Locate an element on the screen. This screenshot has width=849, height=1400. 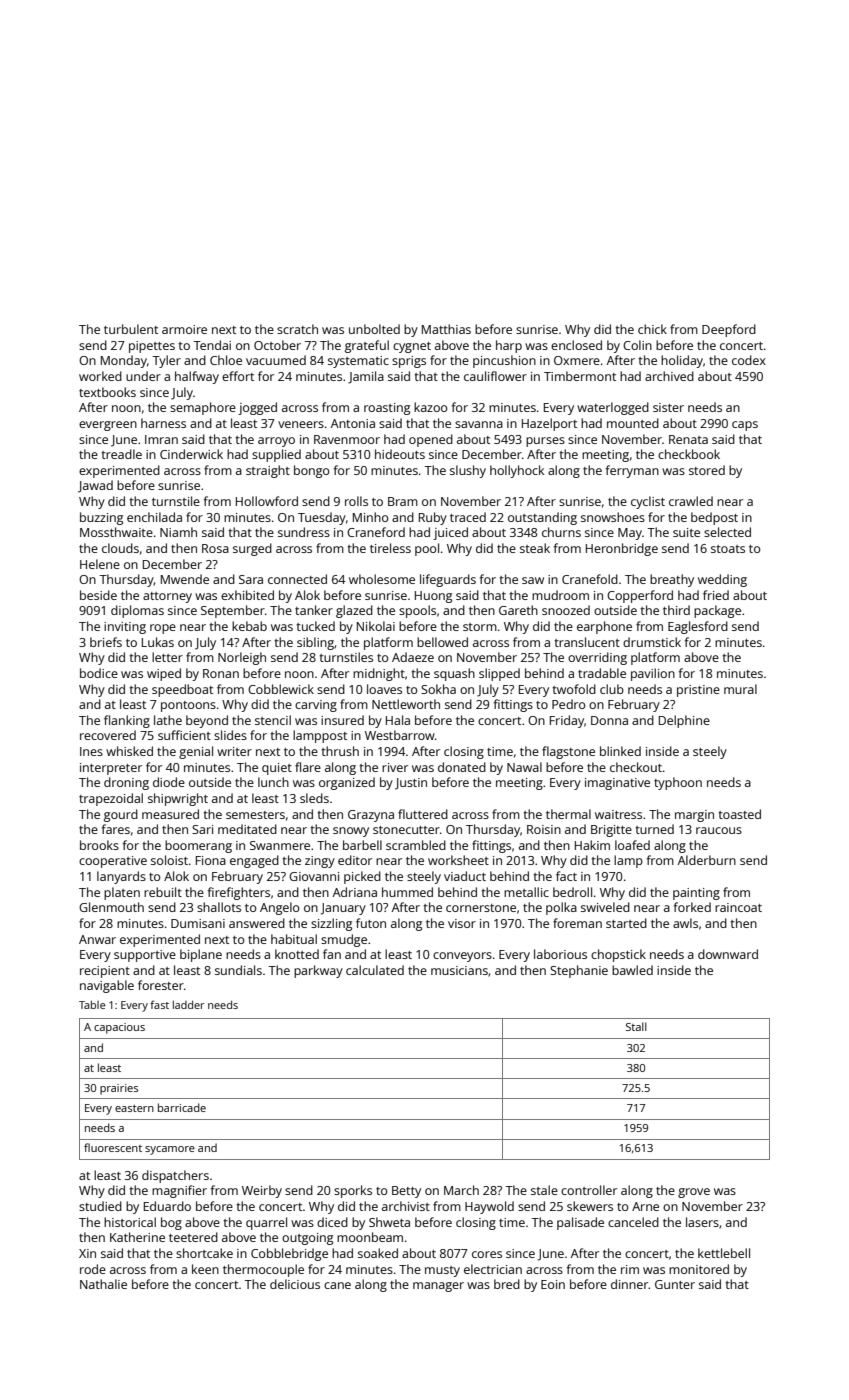
armoire is located at coordinates (184, 329).
